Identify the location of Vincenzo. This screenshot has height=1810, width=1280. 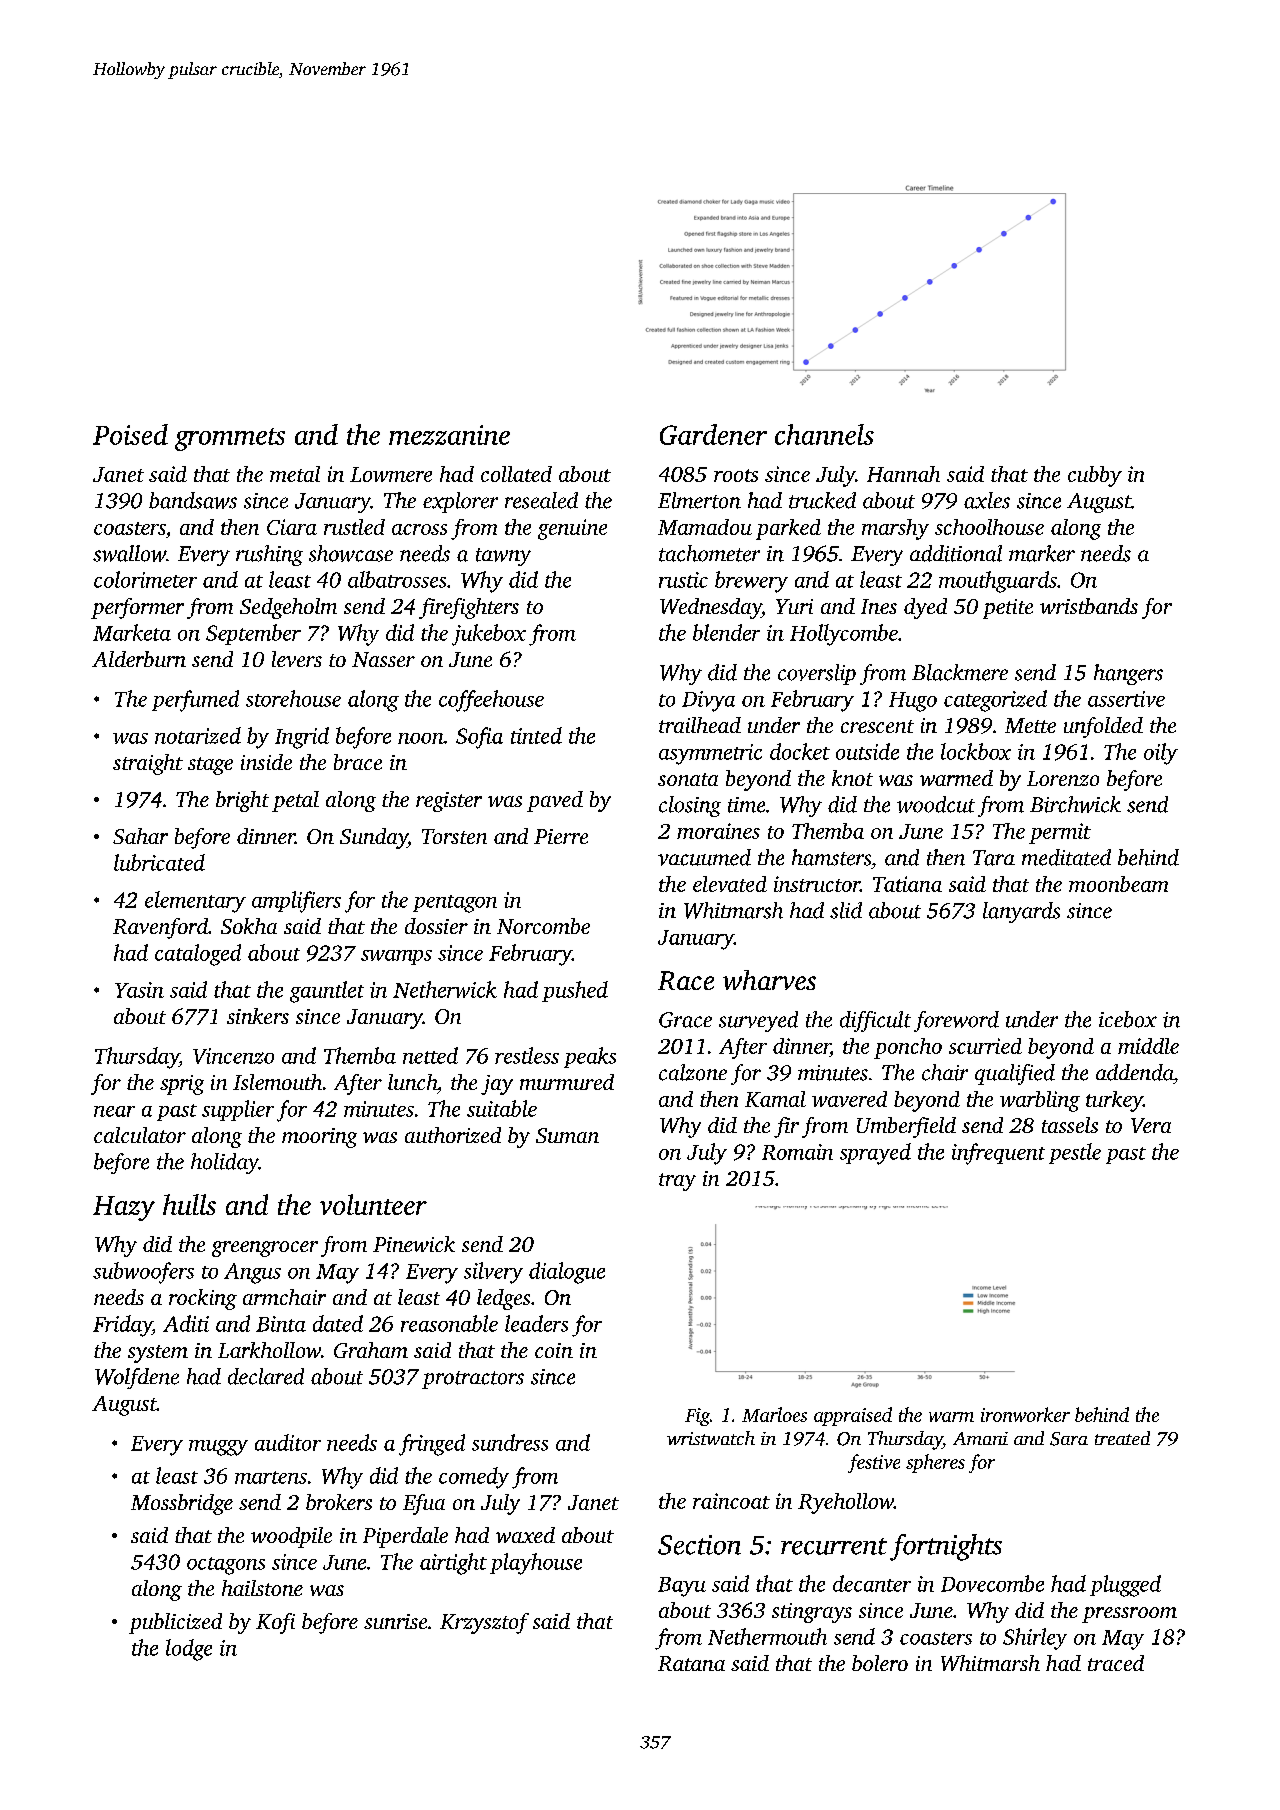
(233, 1056).
